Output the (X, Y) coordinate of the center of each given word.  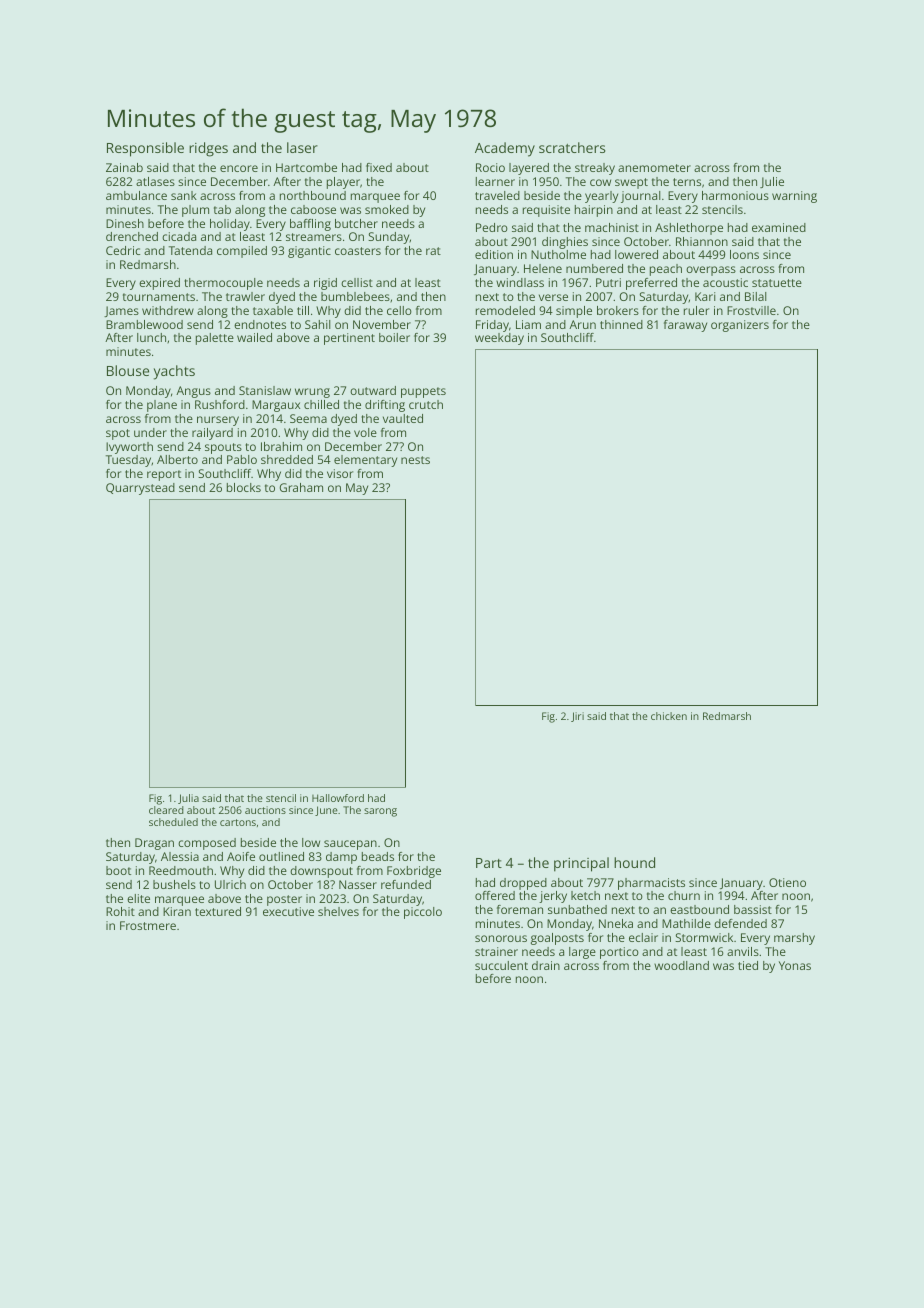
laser (302, 147)
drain (546, 965)
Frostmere (148, 925)
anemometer (654, 168)
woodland (681, 965)
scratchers (572, 147)
